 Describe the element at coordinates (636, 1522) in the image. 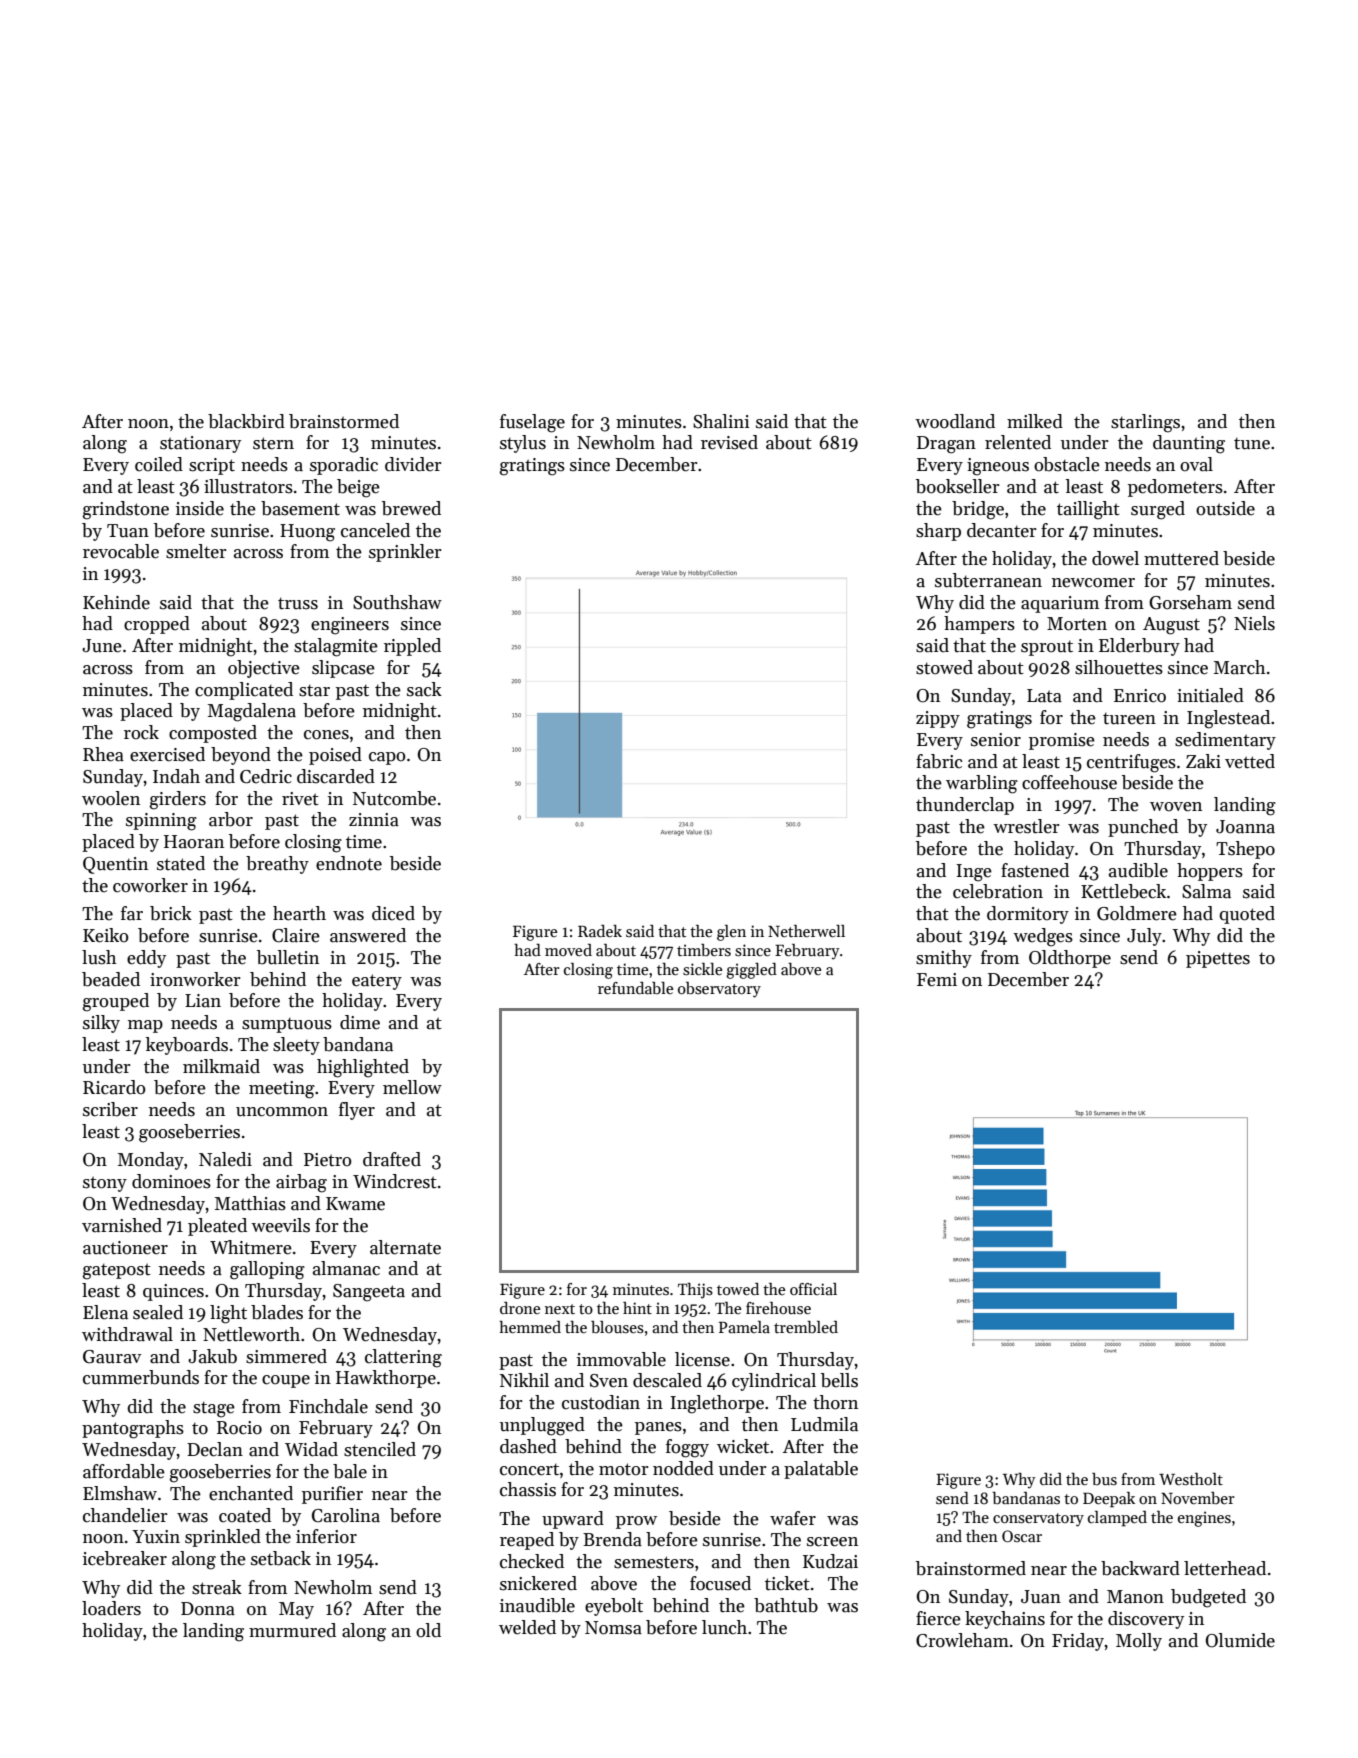

I see `prow` at that location.
